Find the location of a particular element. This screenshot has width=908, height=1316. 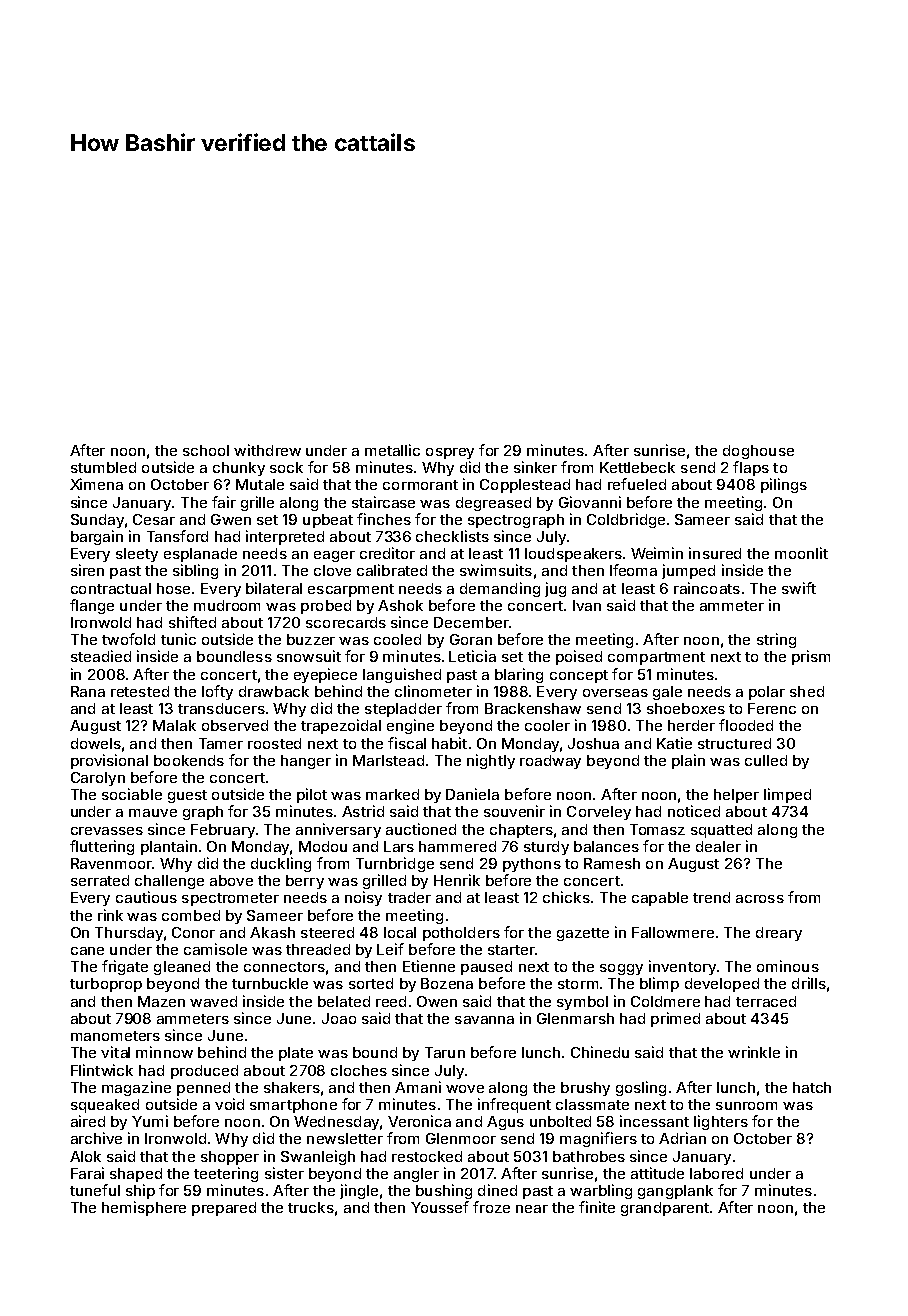

culled is located at coordinates (766, 760).
